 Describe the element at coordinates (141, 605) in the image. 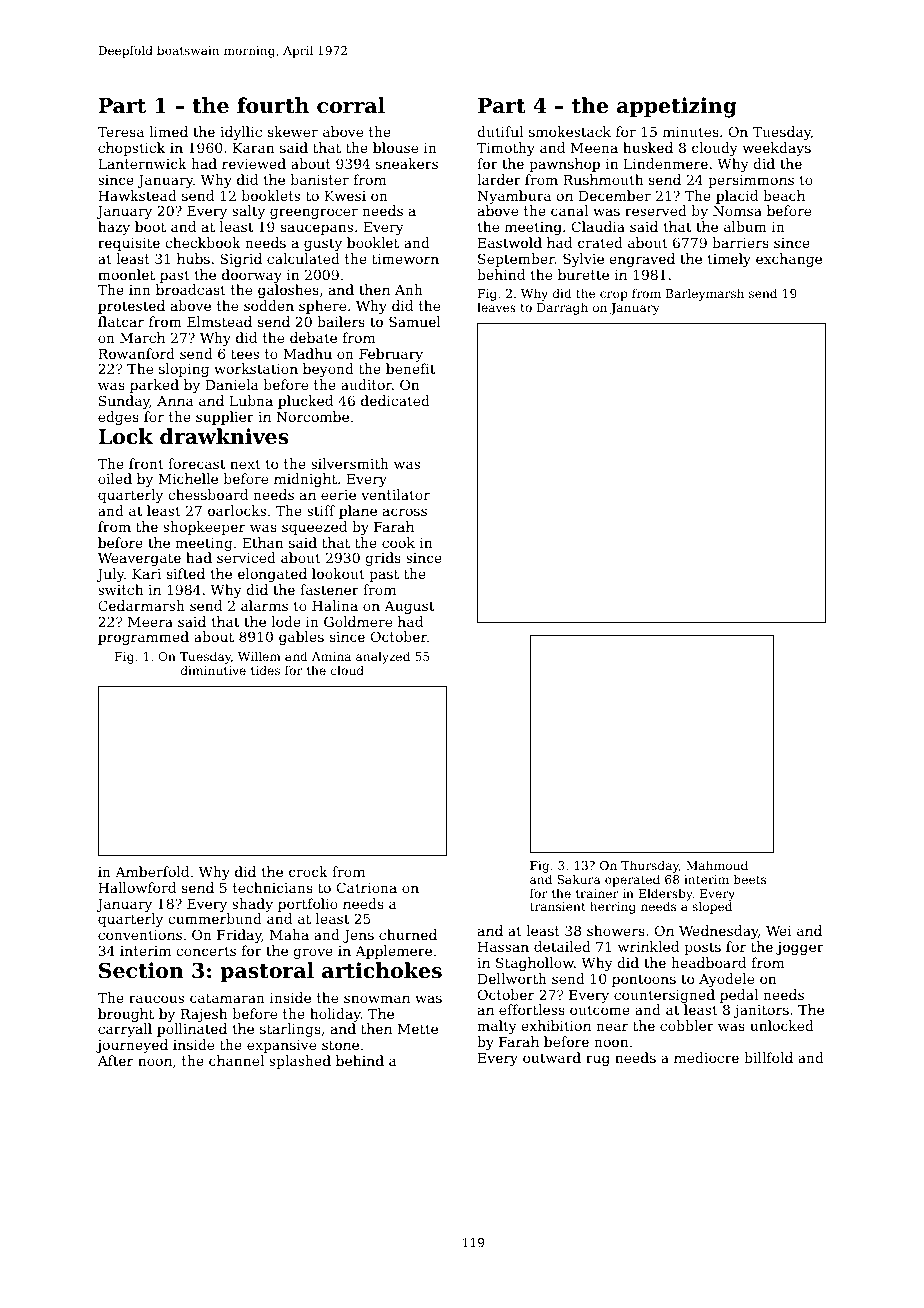

I see `Cedarmarsh` at that location.
